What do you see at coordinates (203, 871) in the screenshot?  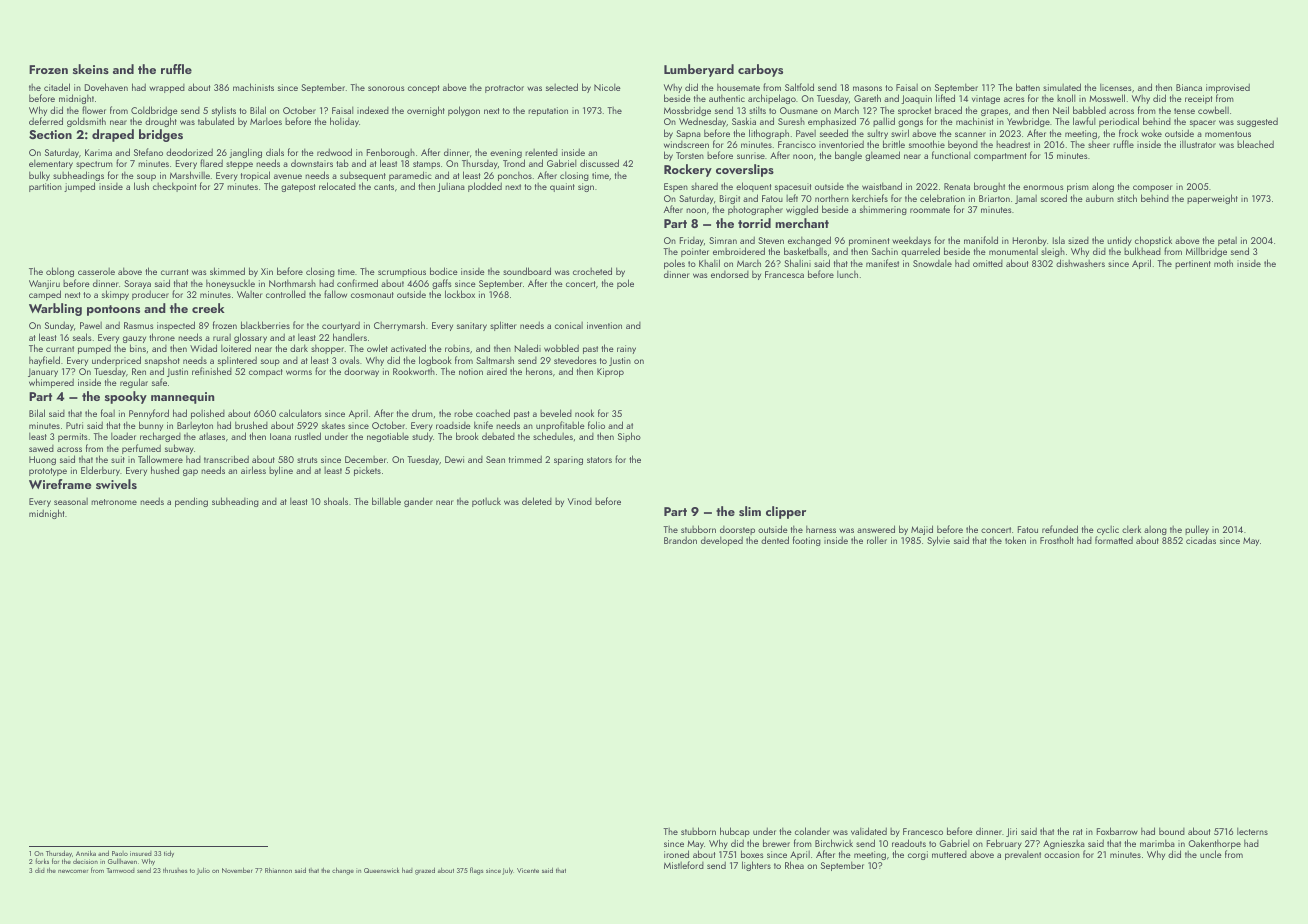 I see `Julio` at bounding box center [203, 871].
